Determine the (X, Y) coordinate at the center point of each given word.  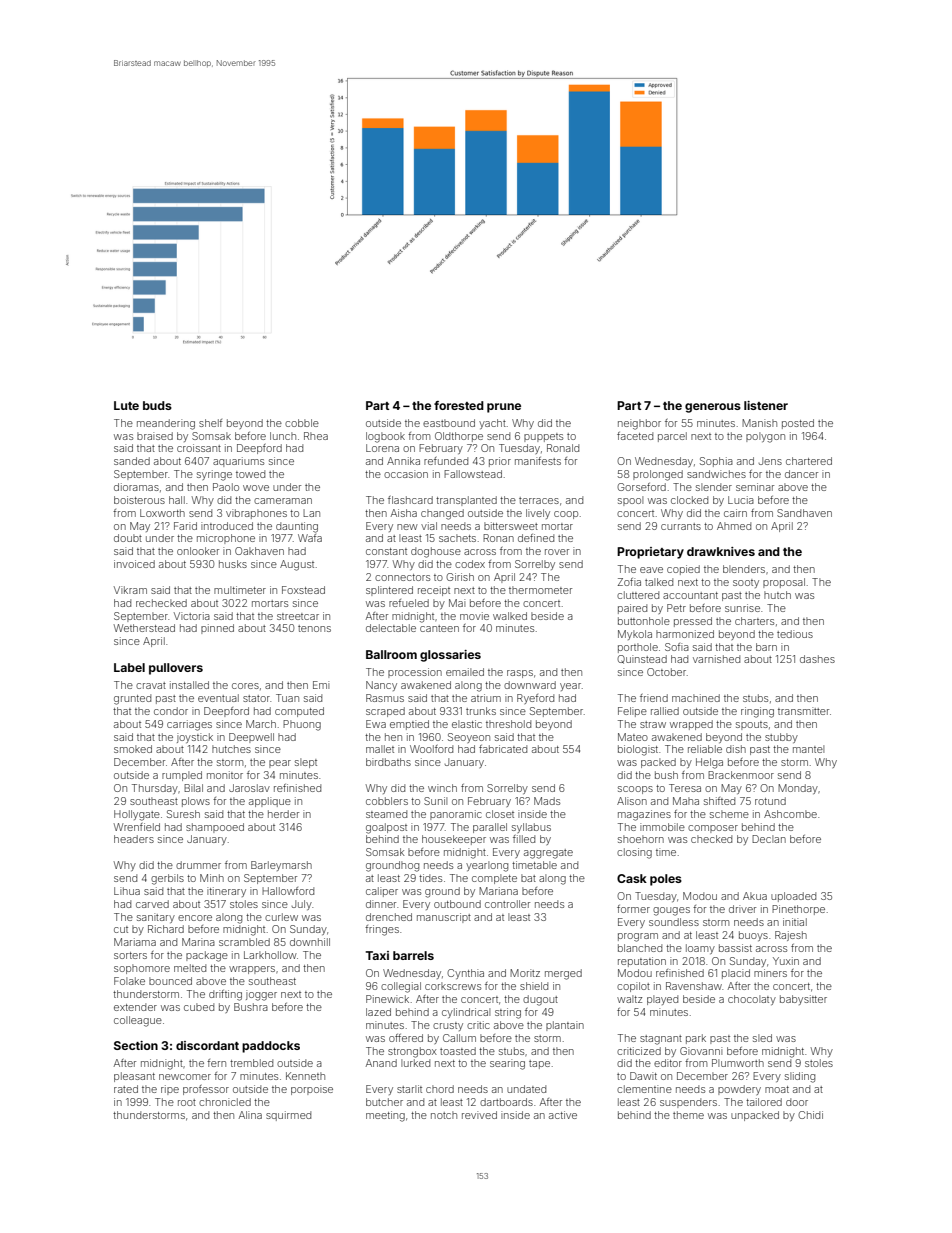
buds (157, 405)
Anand (381, 1063)
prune (504, 408)
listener (766, 405)
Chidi (810, 1115)
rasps (520, 674)
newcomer (185, 1077)
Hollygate (137, 815)
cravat (151, 685)
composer (713, 829)
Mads (547, 801)
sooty (746, 583)
